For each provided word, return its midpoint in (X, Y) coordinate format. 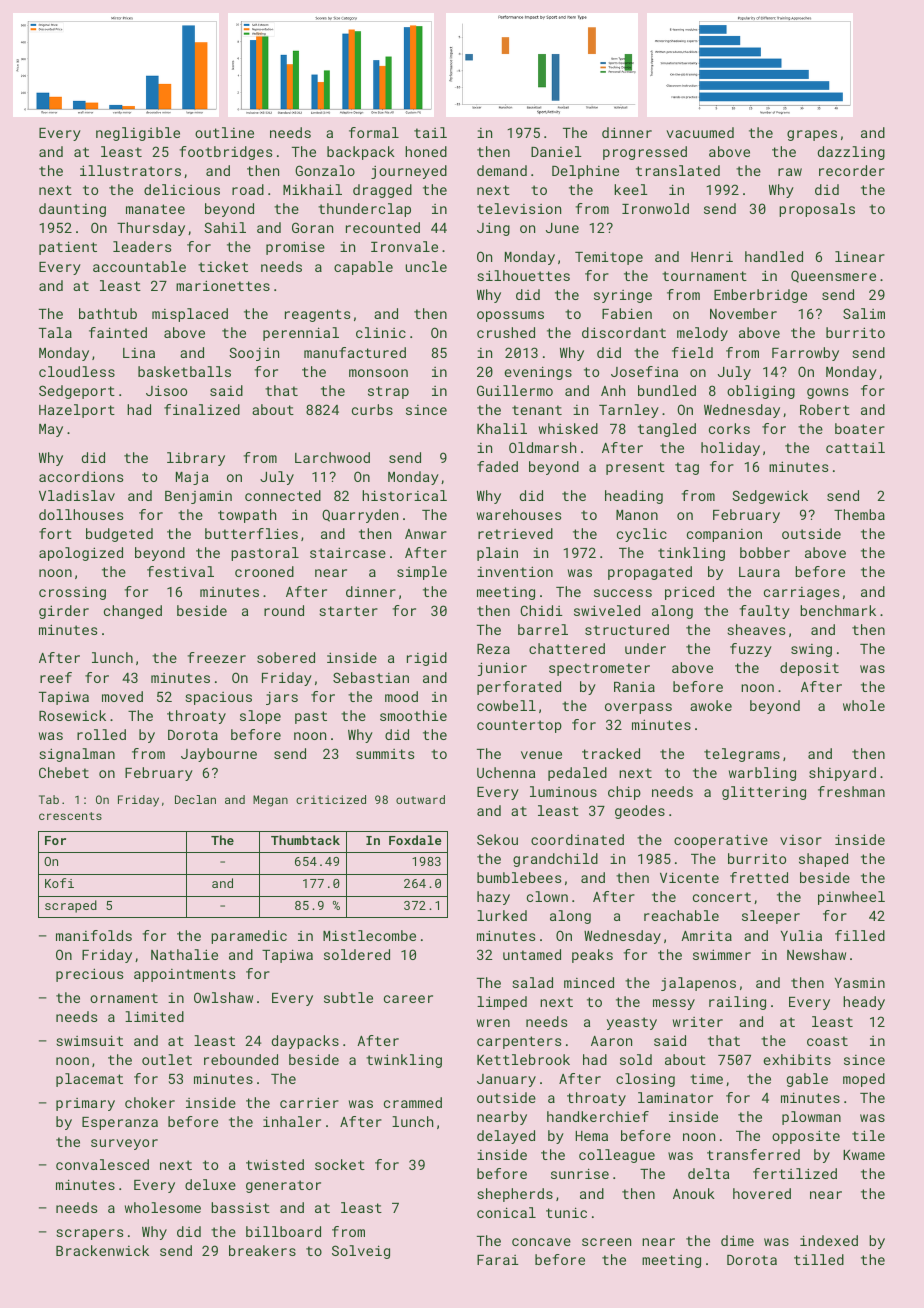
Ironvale (404, 246)
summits (385, 754)
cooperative (721, 841)
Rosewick (72, 715)
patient (68, 248)
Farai (498, 1260)
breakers (262, 1250)
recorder (852, 170)
